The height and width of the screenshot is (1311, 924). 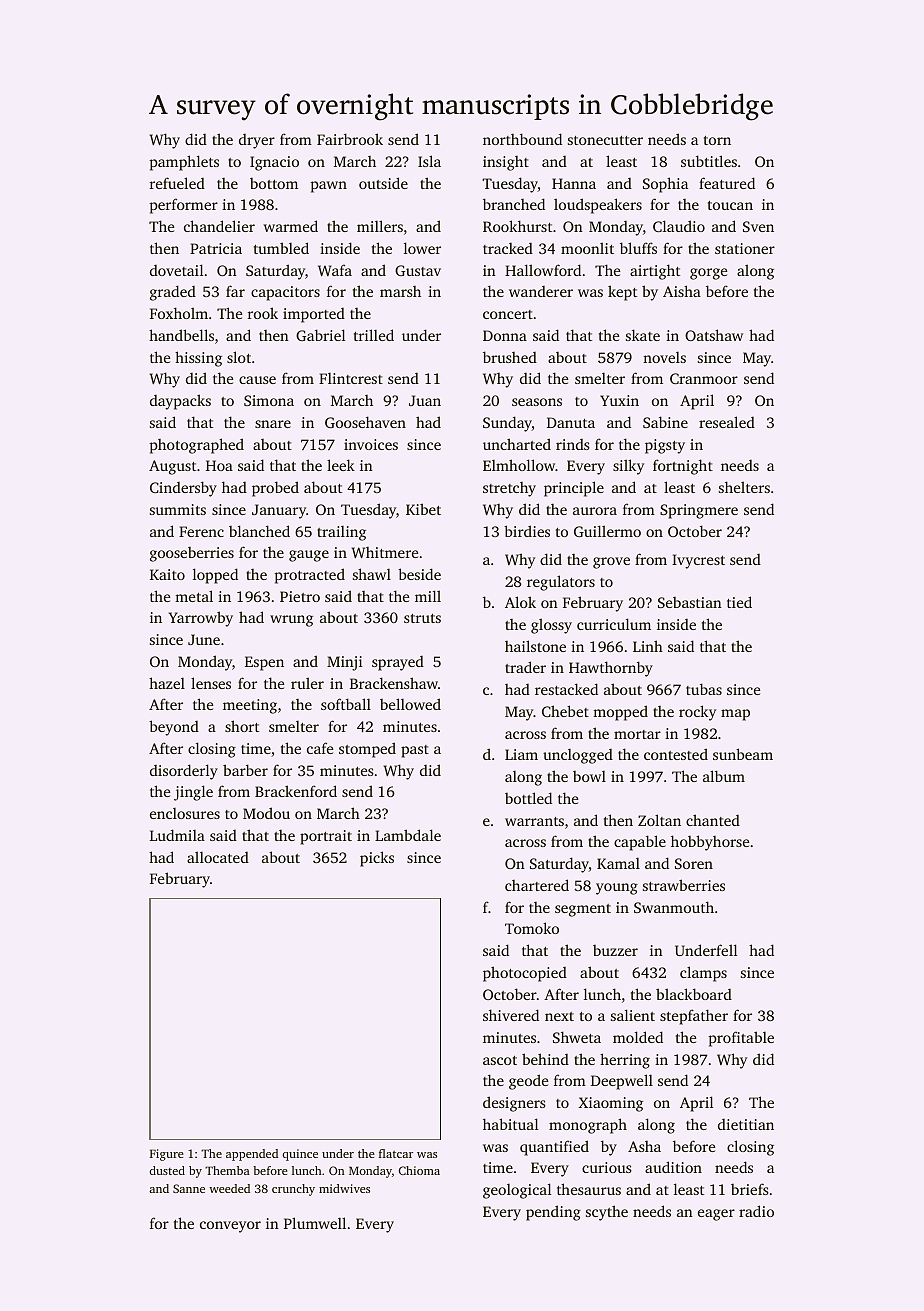 What do you see at coordinates (525, 667) in the screenshot?
I see `trader` at bounding box center [525, 667].
